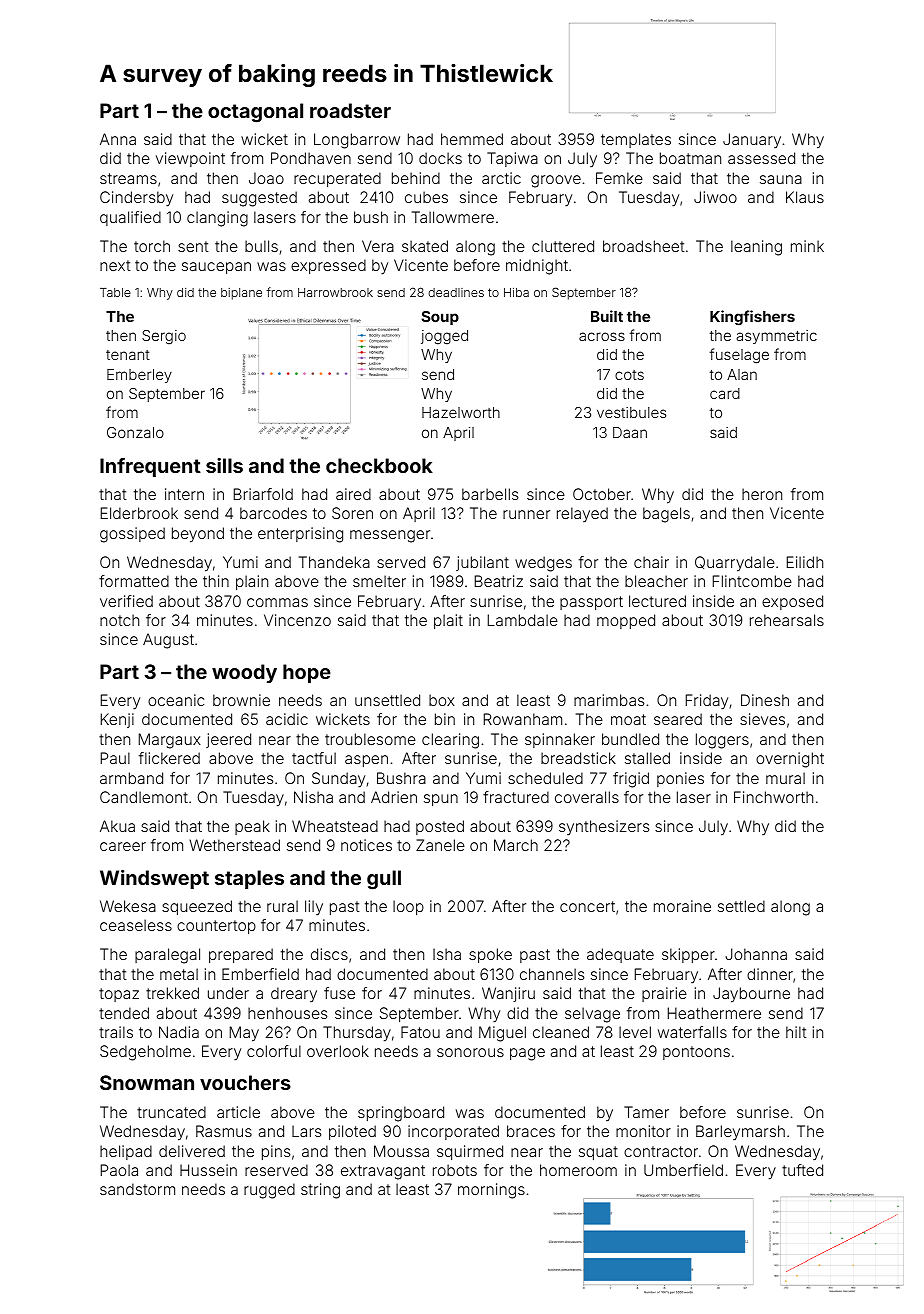 Image resolution: width=924 pixels, height=1314 pixels. I want to click on string, so click(320, 1191).
